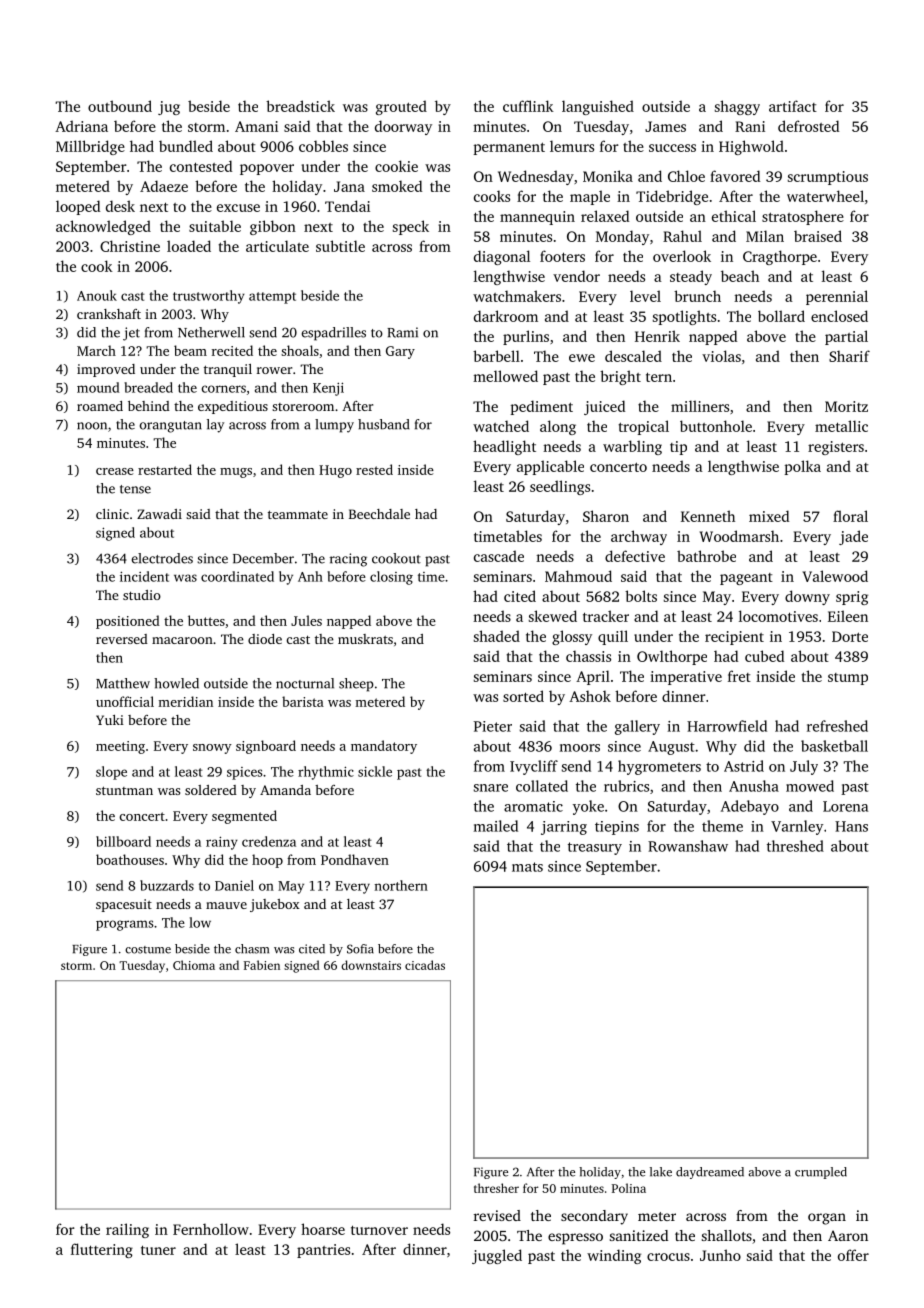  Describe the element at coordinates (827, 1219) in the image. I see `organ` at that location.
